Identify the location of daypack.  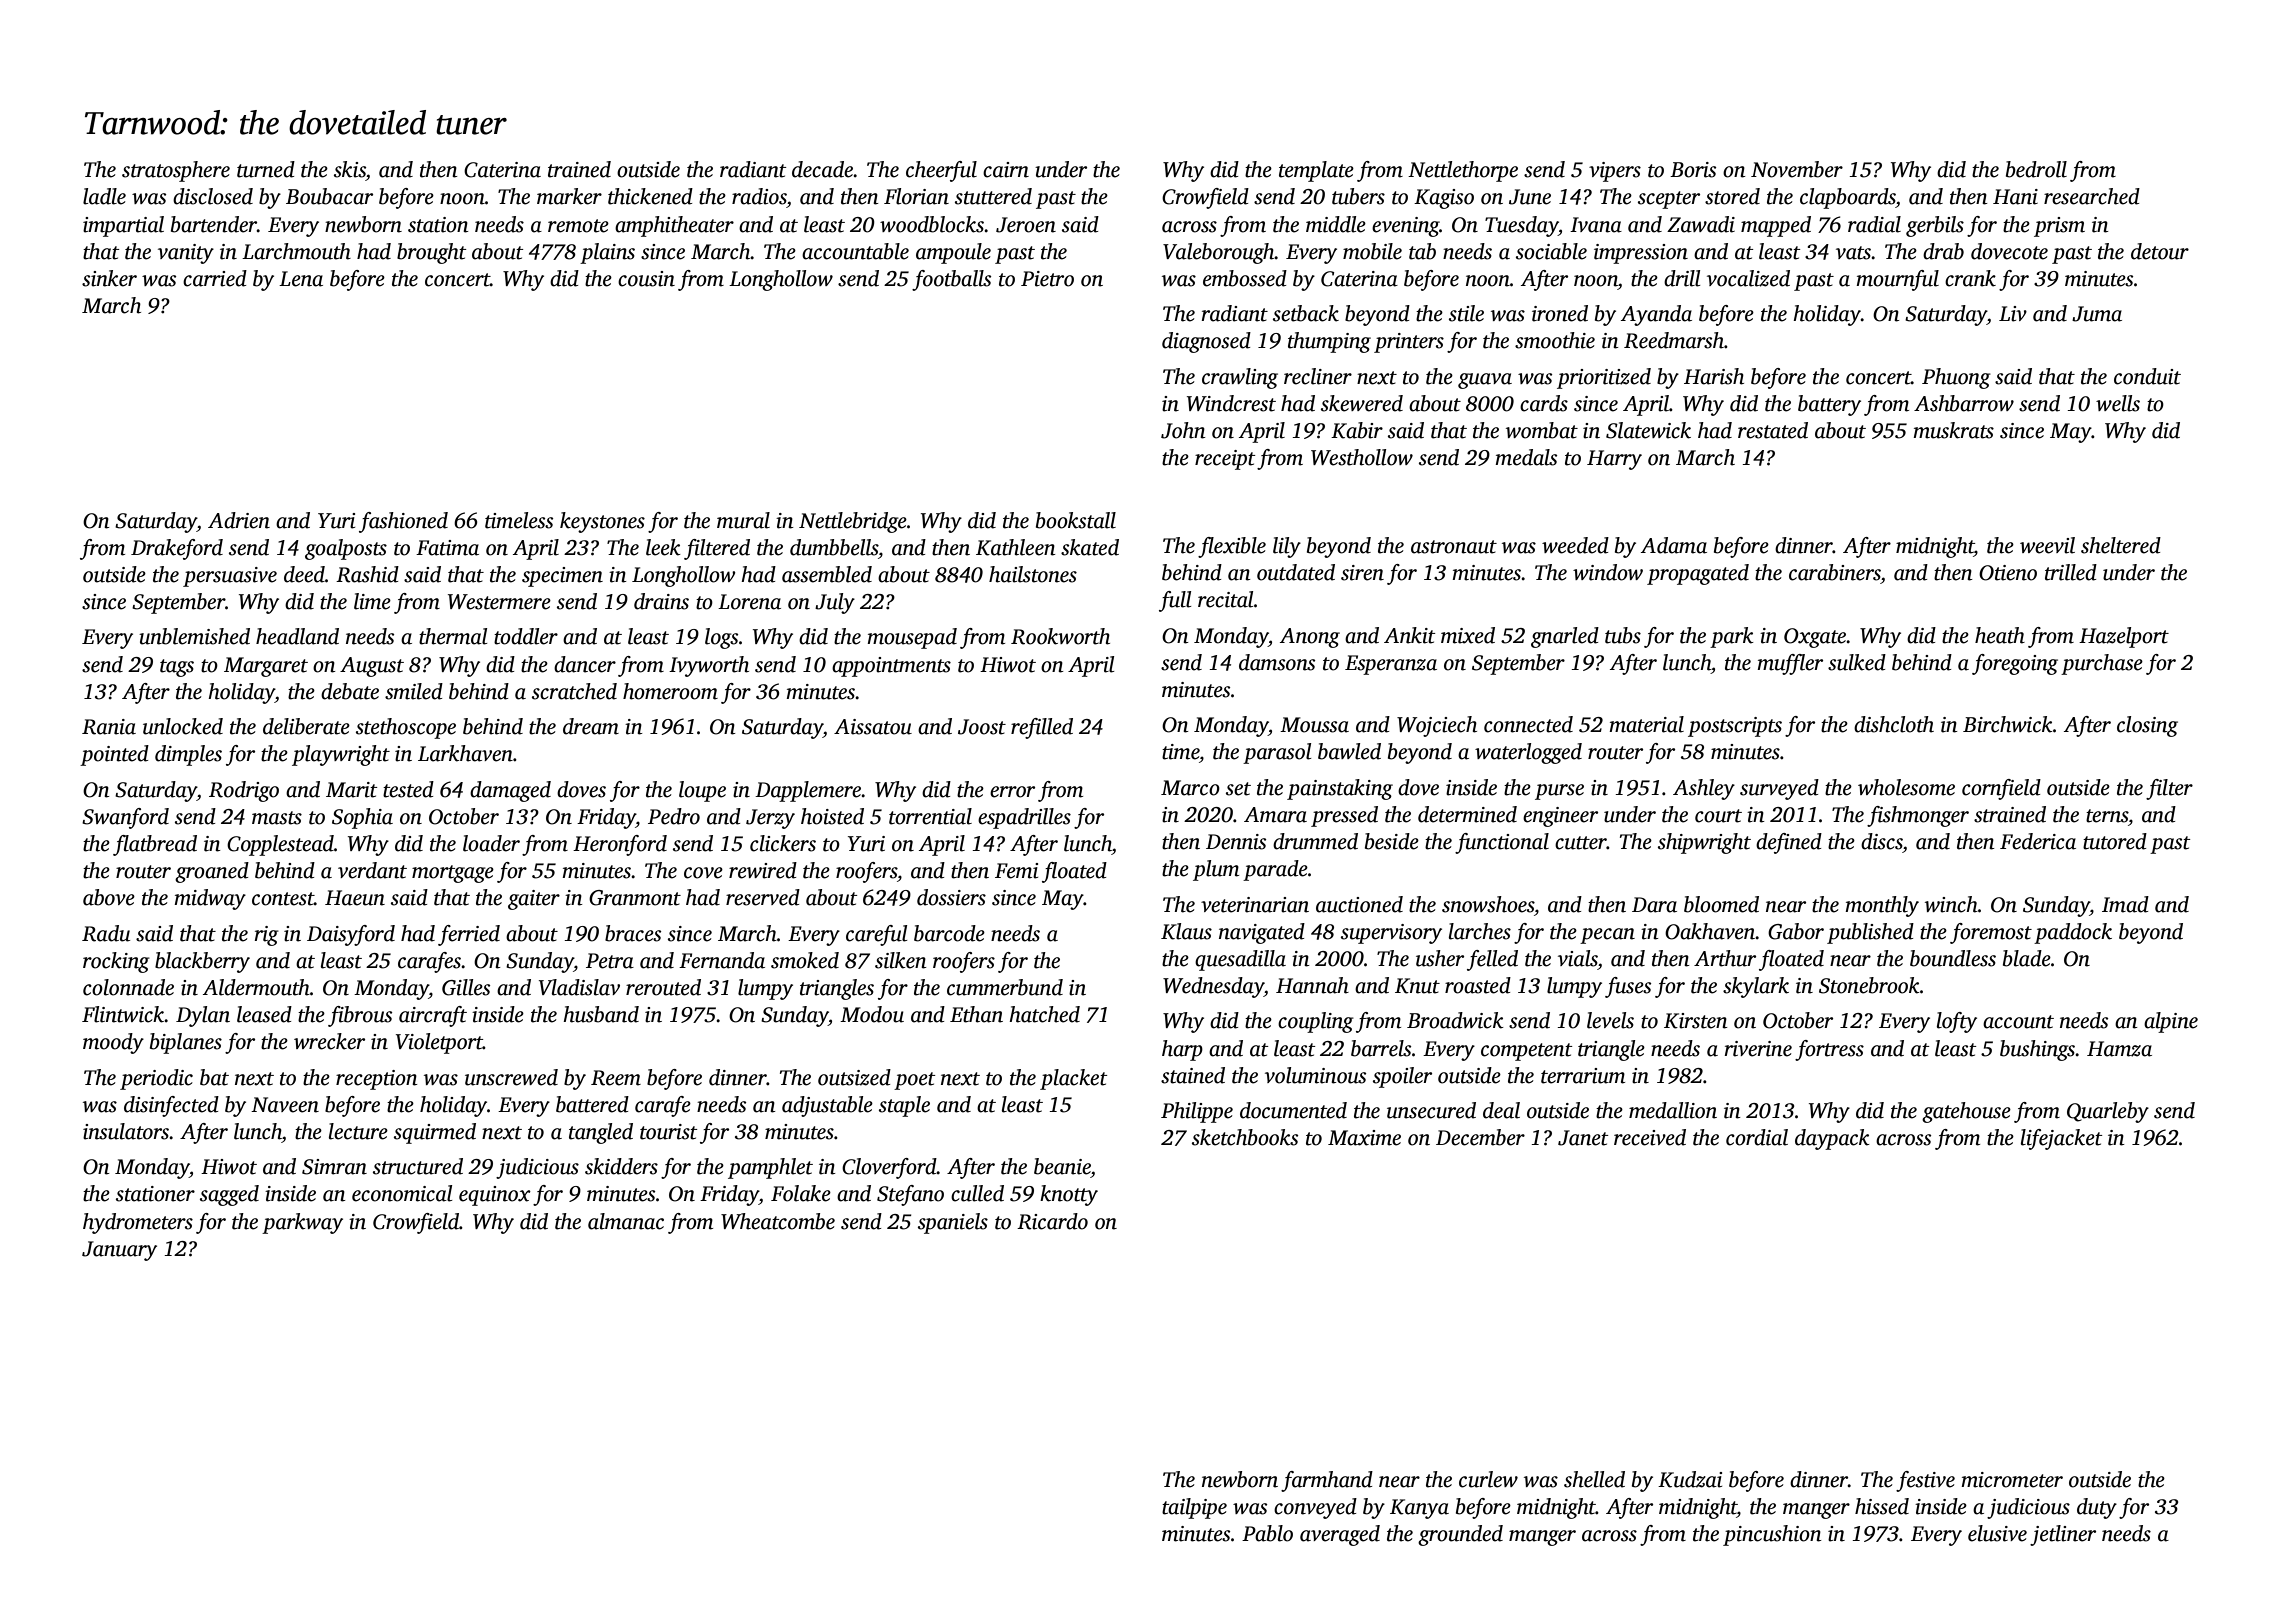
(1832, 1139).
